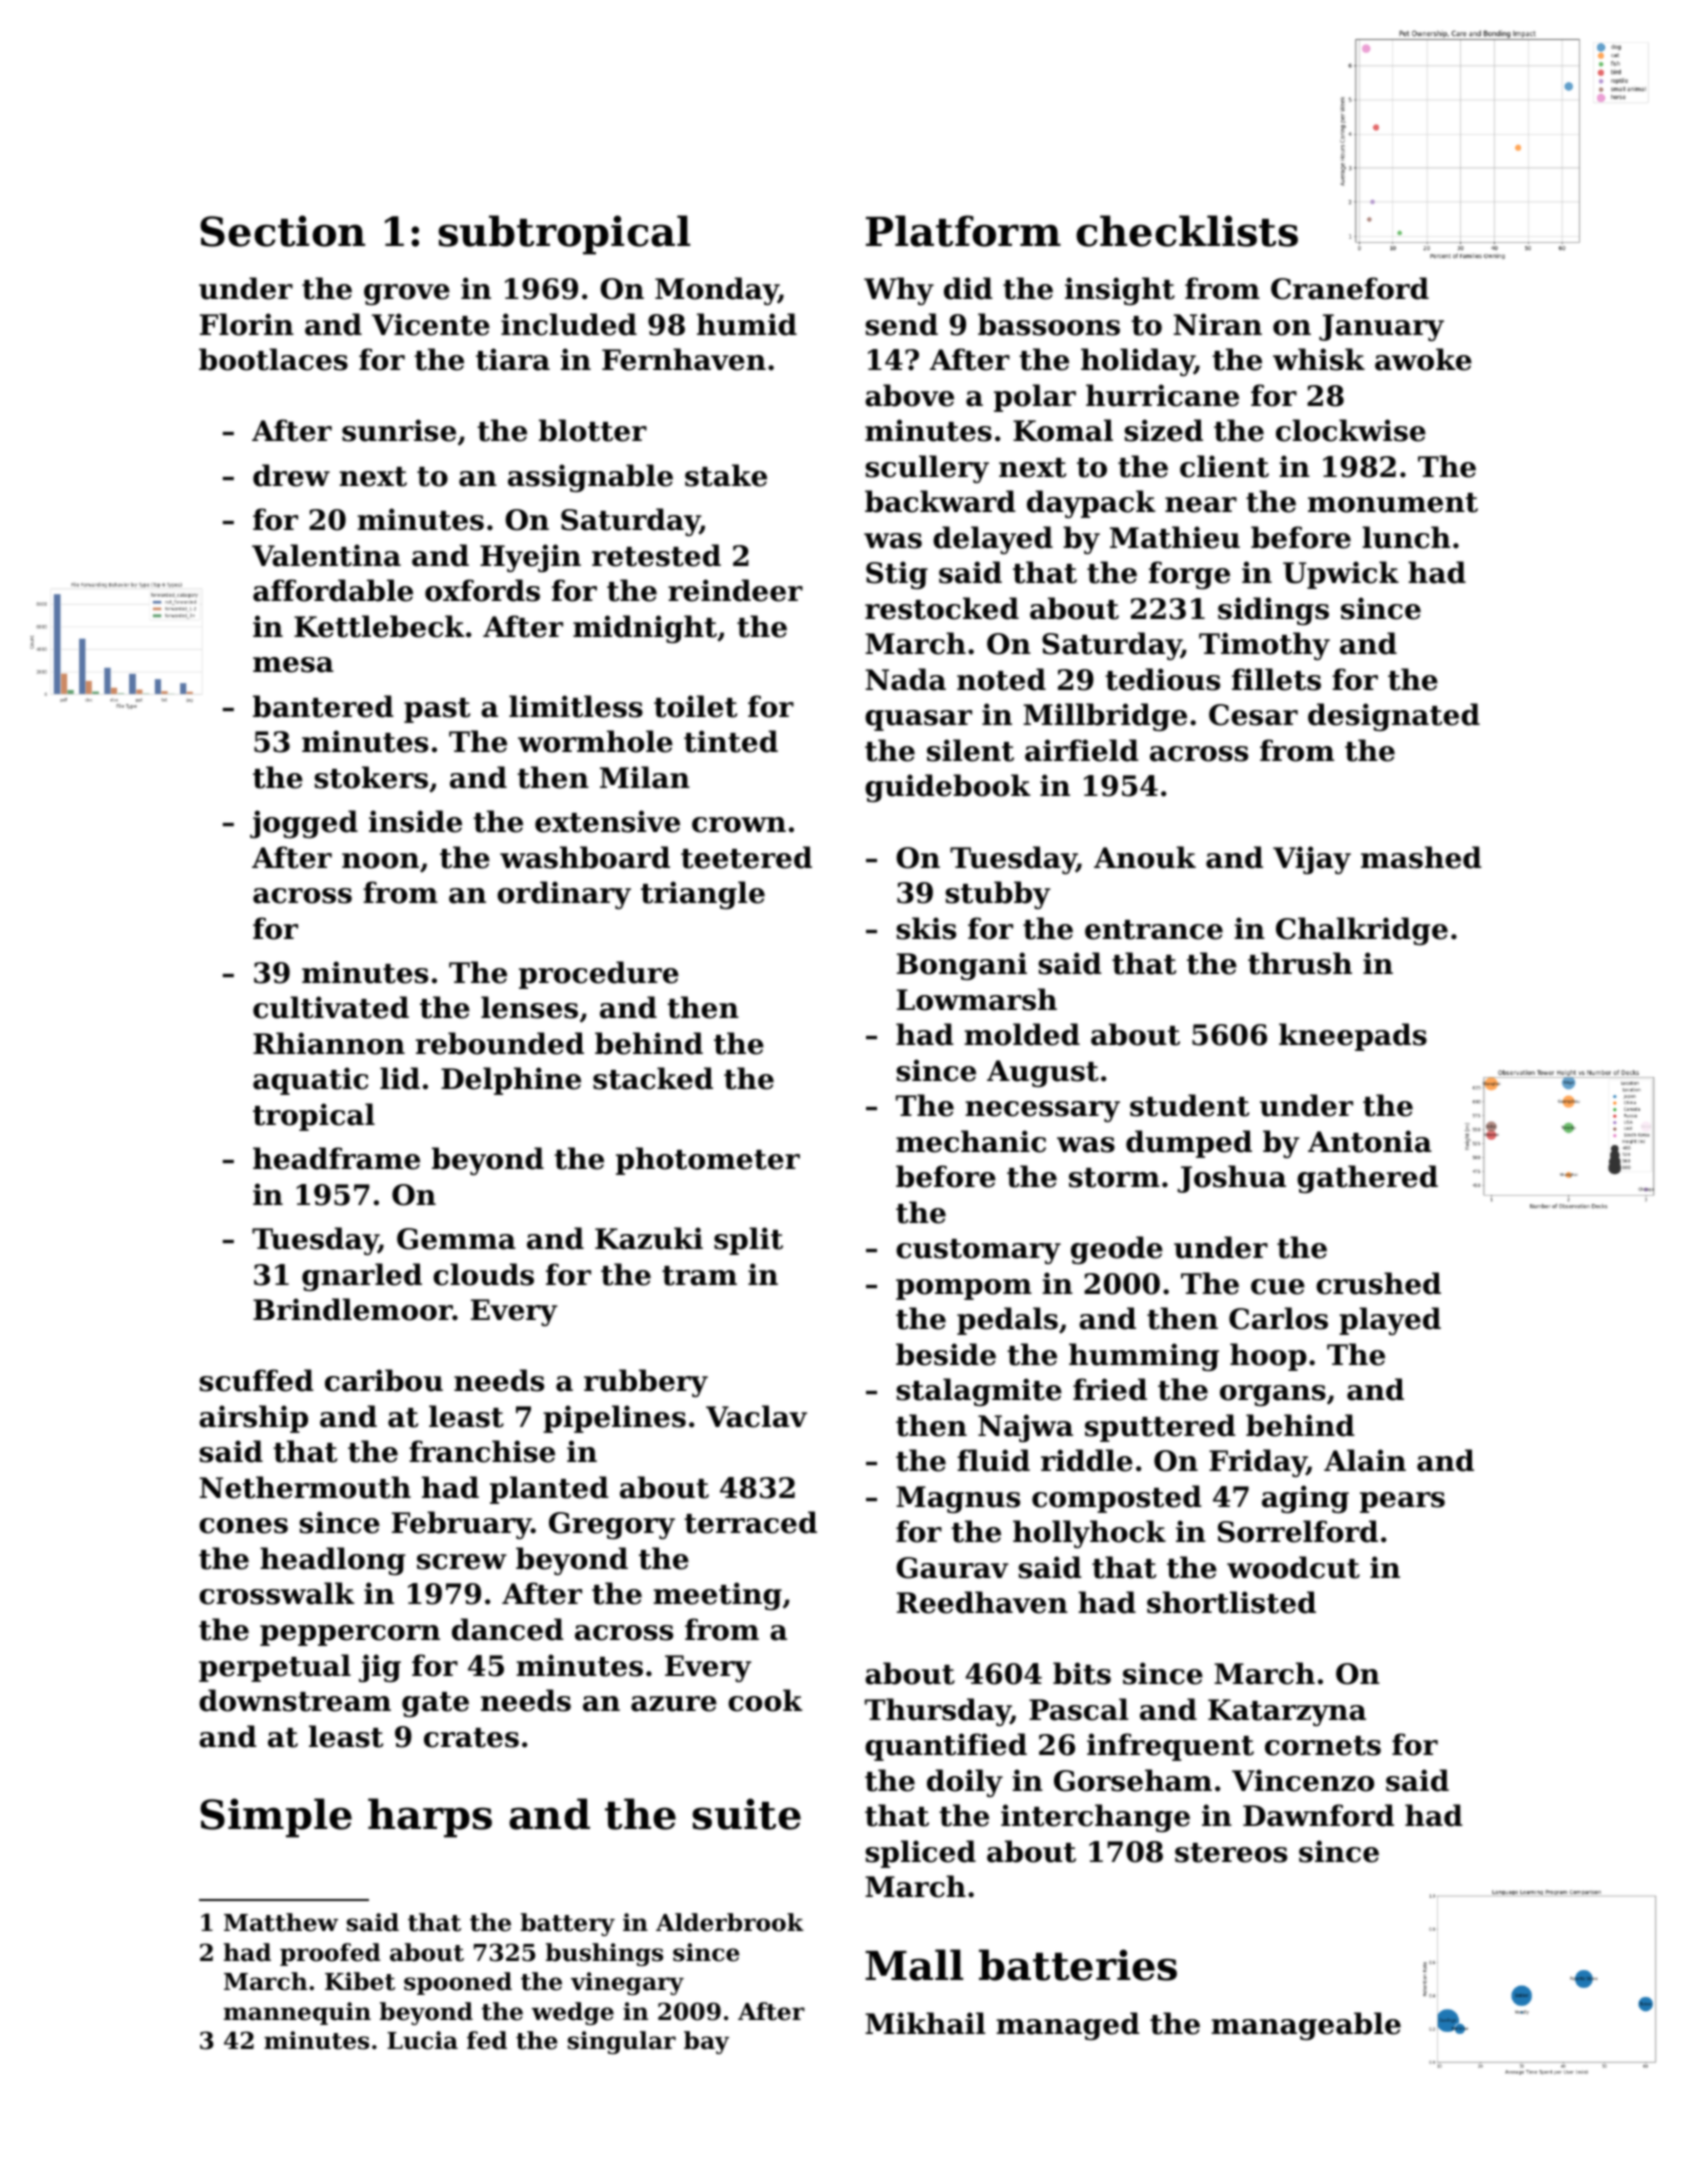 This page has width=1683, height=2178. I want to click on Why, so click(899, 291).
